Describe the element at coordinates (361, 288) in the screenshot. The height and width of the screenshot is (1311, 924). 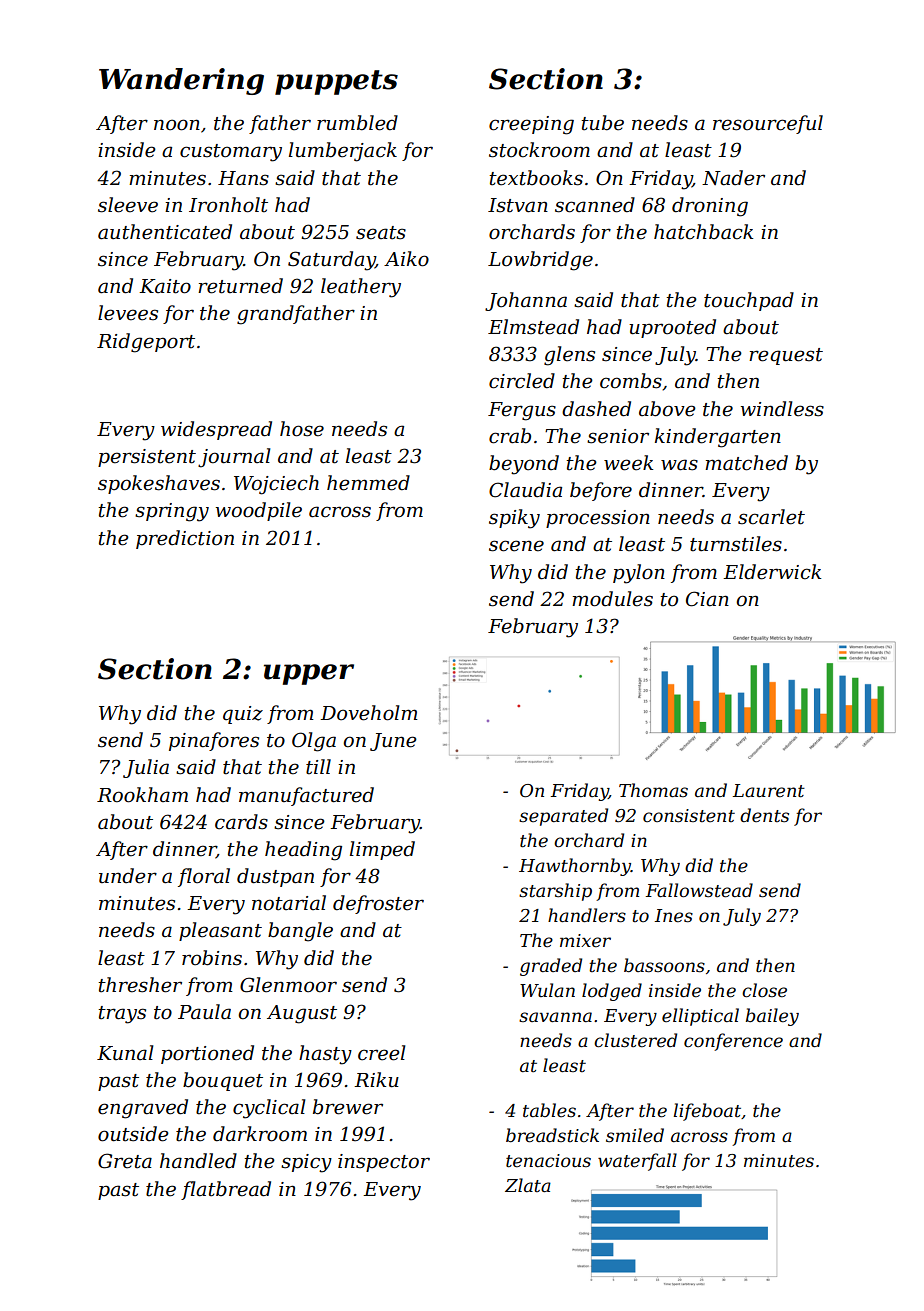
I see `leathery` at that location.
